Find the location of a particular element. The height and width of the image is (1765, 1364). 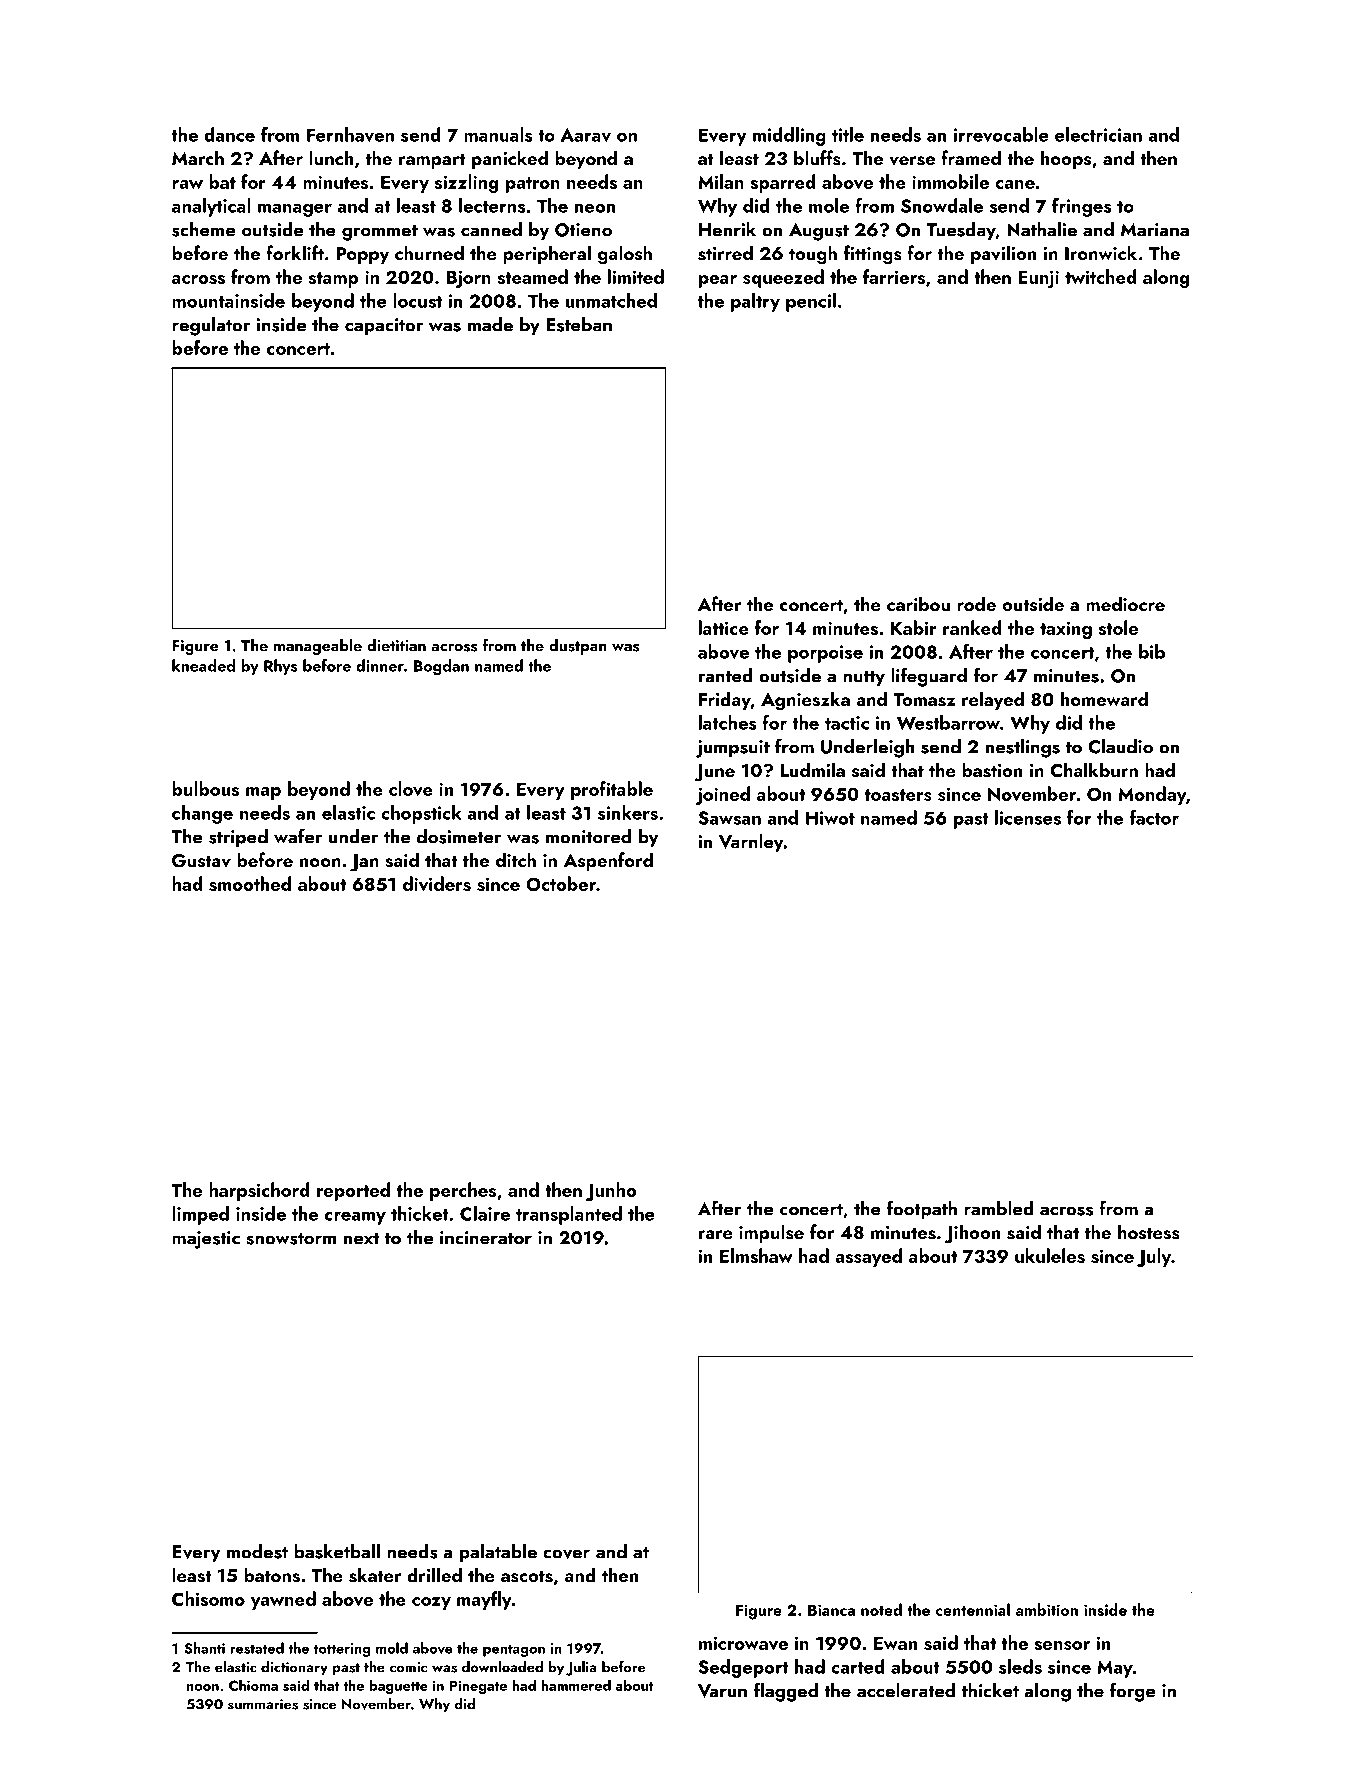

title is located at coordinates (848, 134).
